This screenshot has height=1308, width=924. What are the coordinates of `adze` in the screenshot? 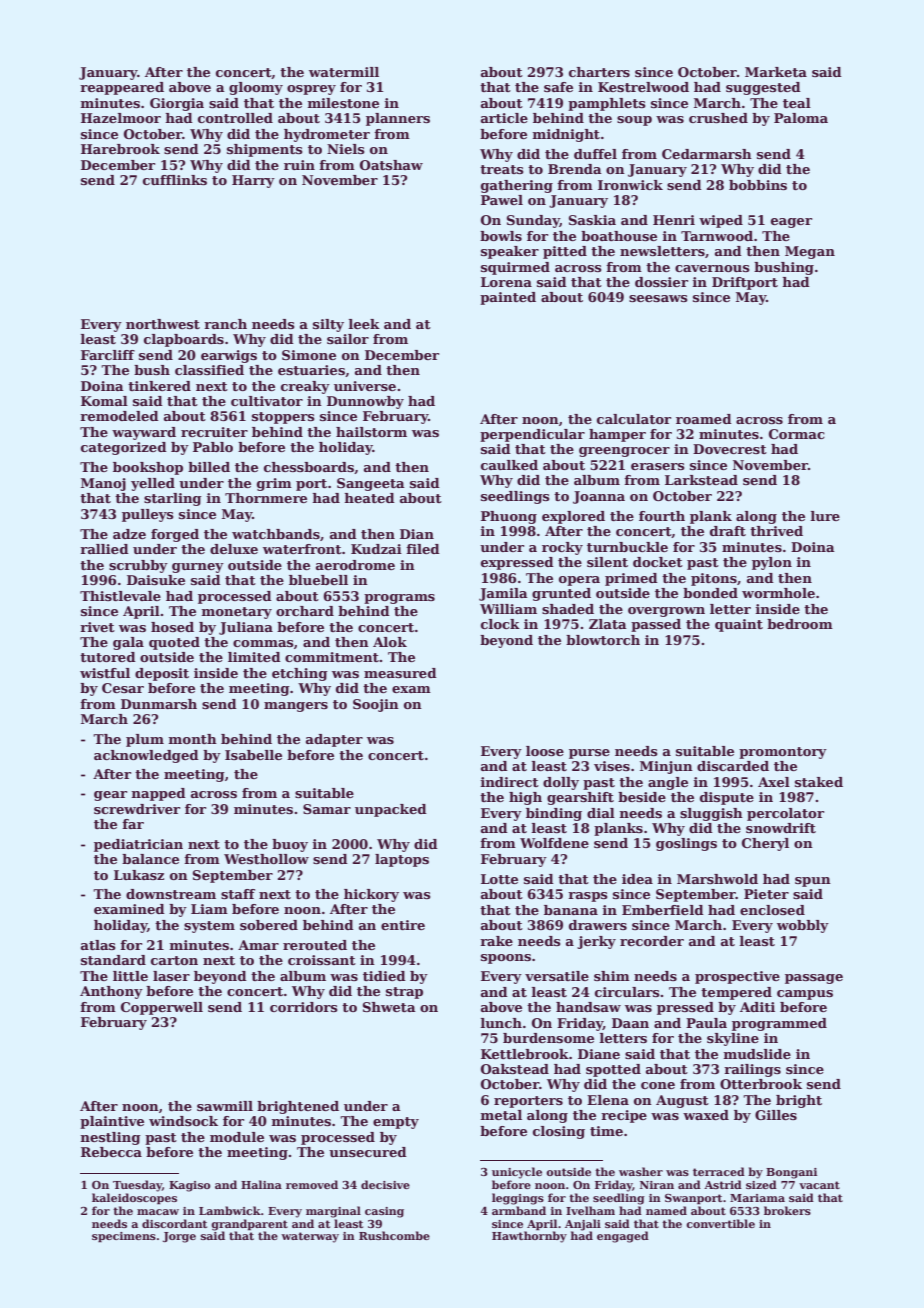 It's located at (129, 534).
